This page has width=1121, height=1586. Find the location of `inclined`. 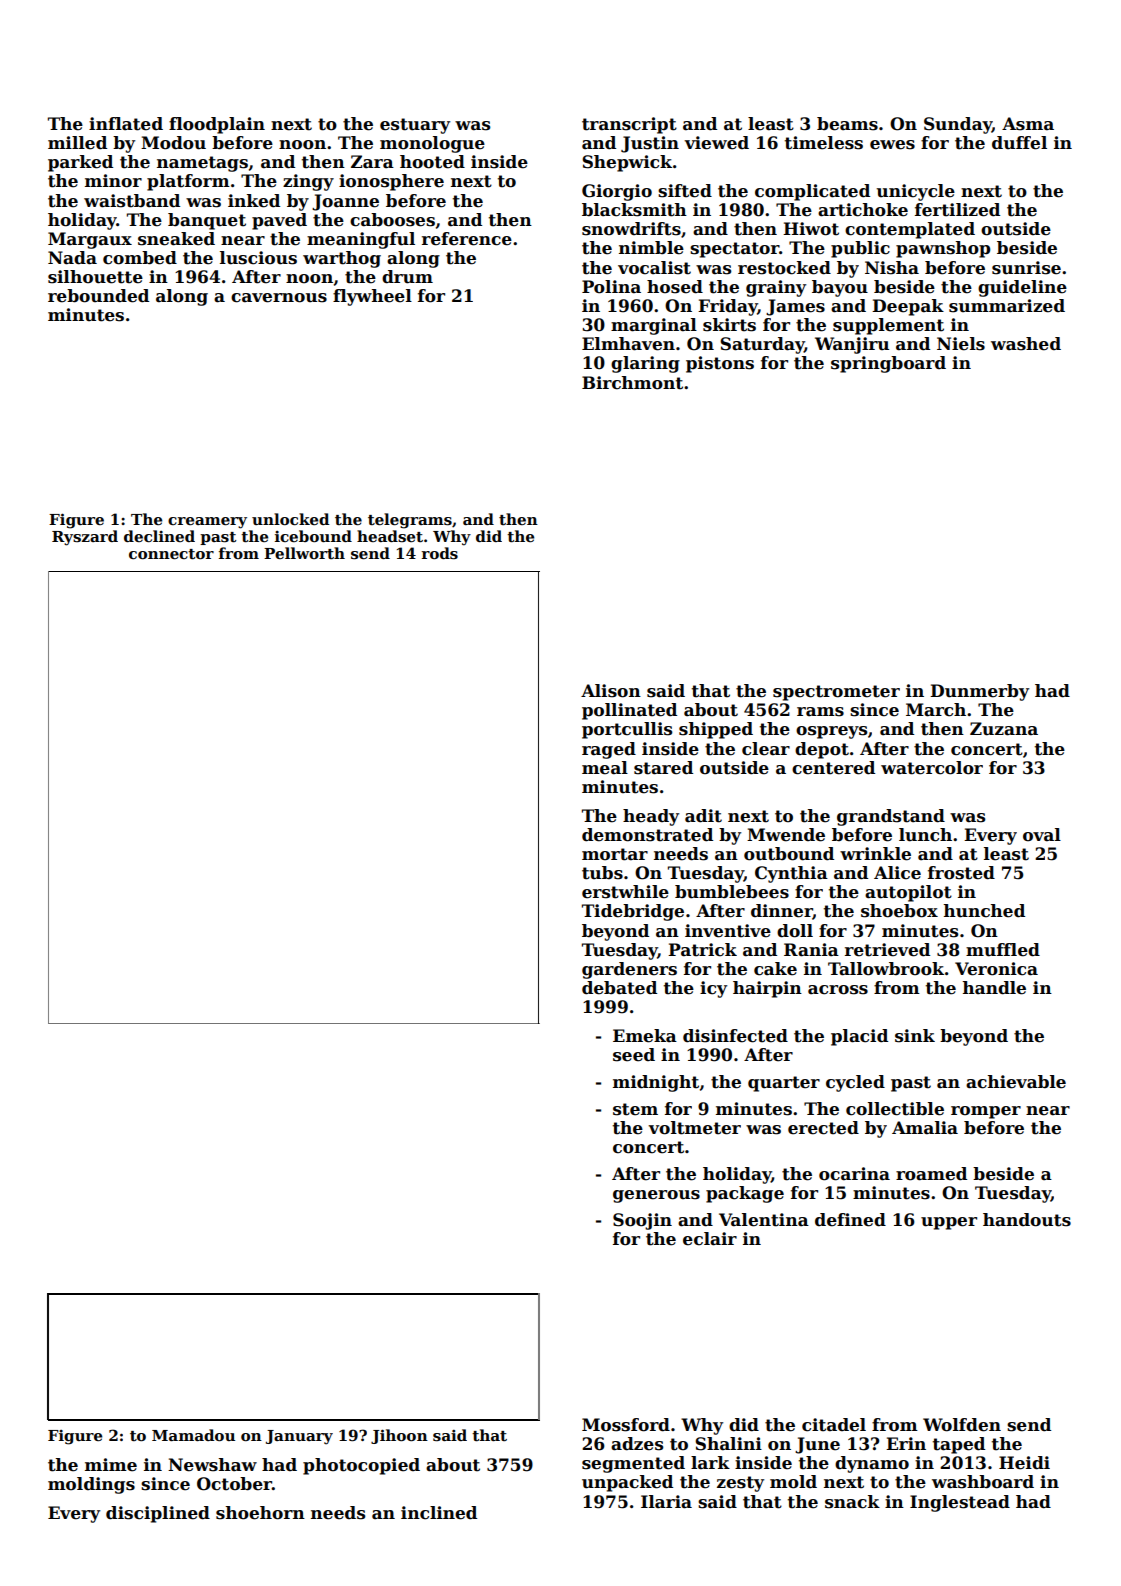

inclined is located at coordinates (439, 1513).
